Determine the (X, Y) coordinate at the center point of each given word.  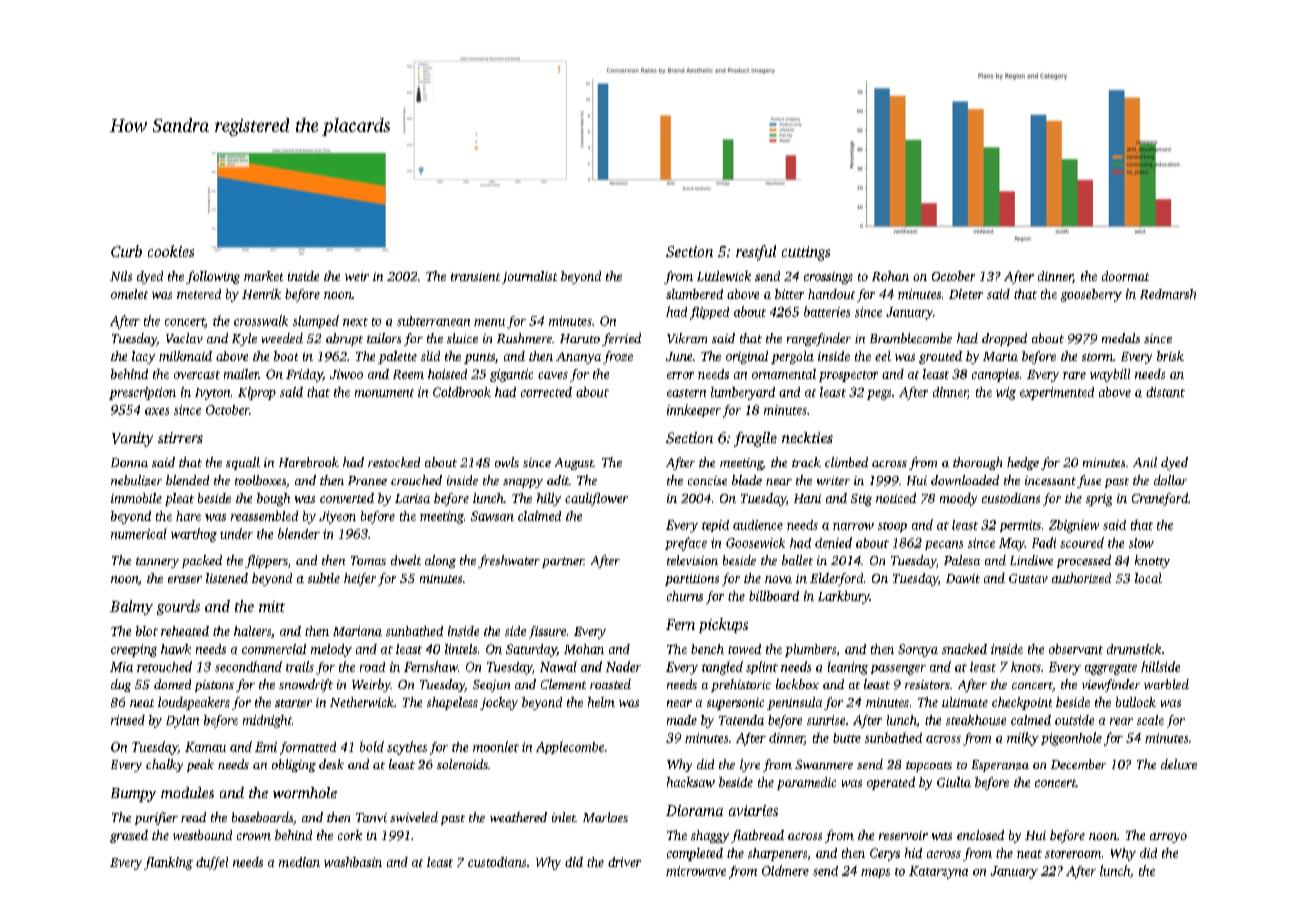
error (680, 375)
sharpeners (777, 854)
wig (1006, 393)
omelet (129, 294)
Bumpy (133, 795)
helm (601, 702)
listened (227, 578)
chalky (164, 765)
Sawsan (492, 516)
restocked (394, 462)
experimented (1057, 393)
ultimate (965, 702)
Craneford (1160, 499)
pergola (792, 357)
